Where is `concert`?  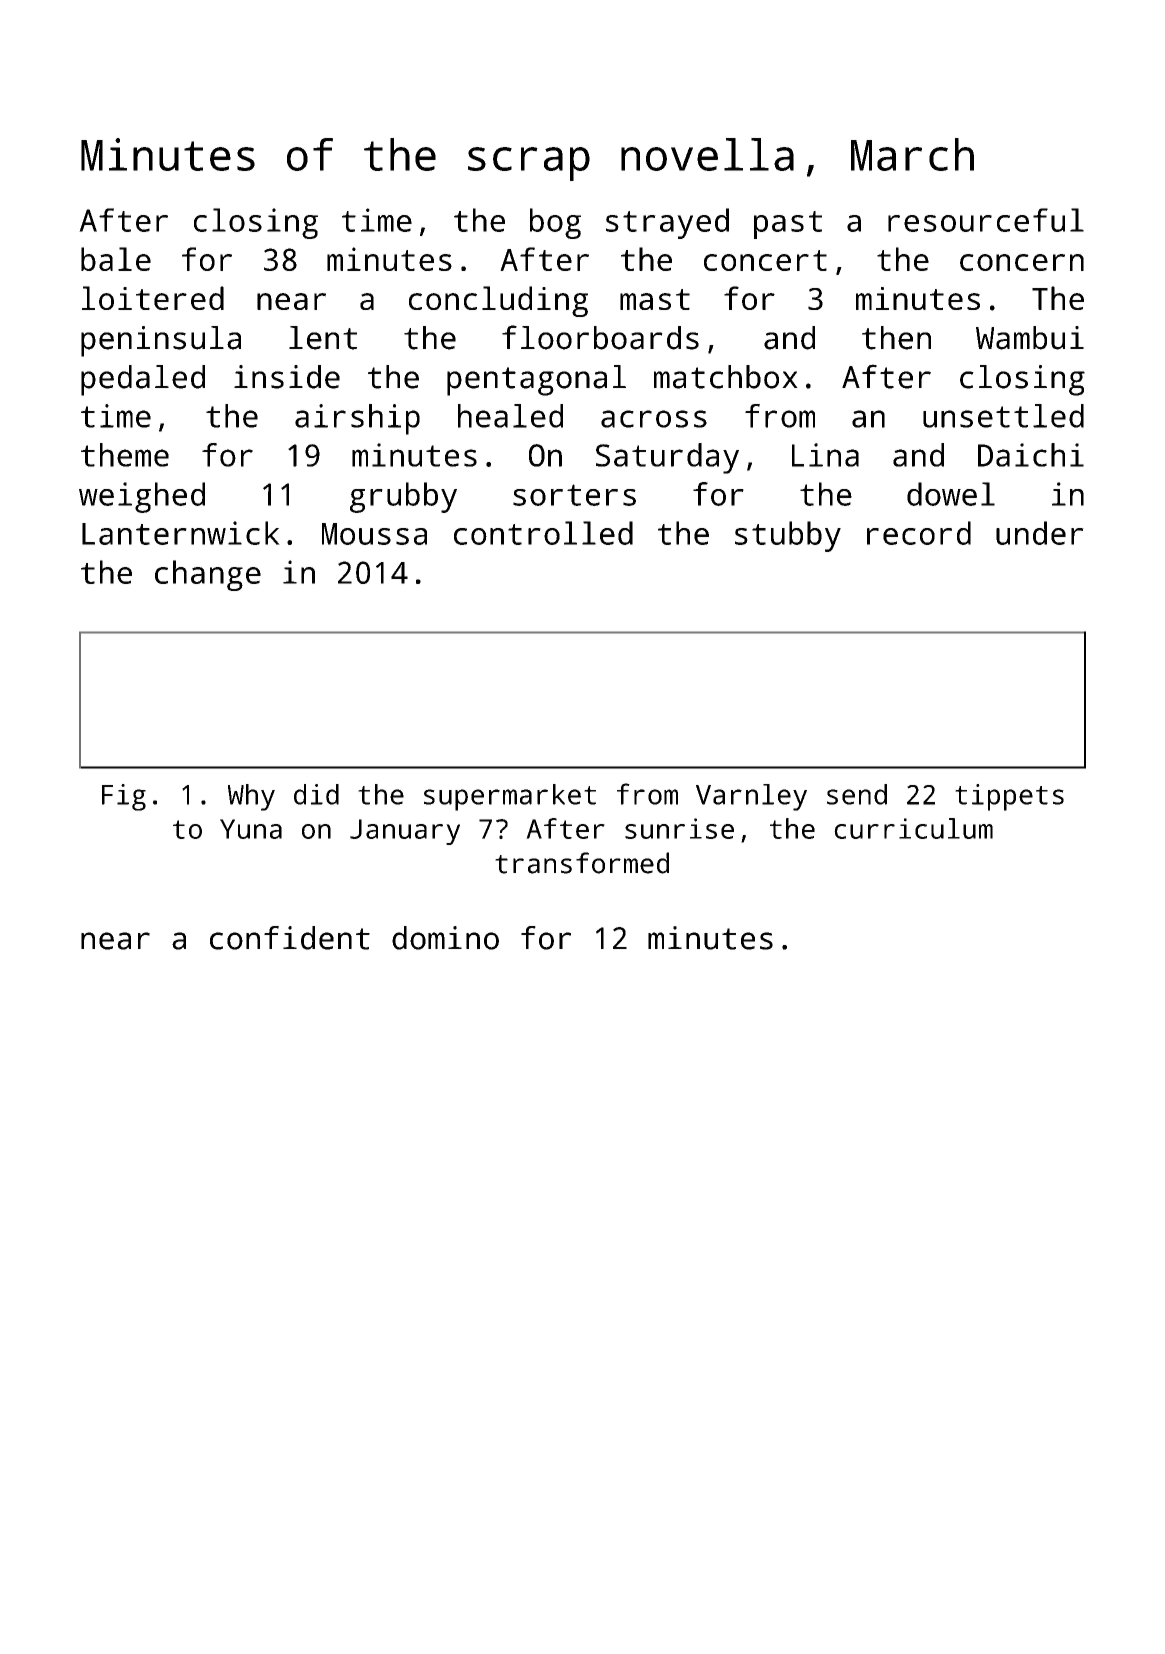
concert is located at coordinates (765, 260).
